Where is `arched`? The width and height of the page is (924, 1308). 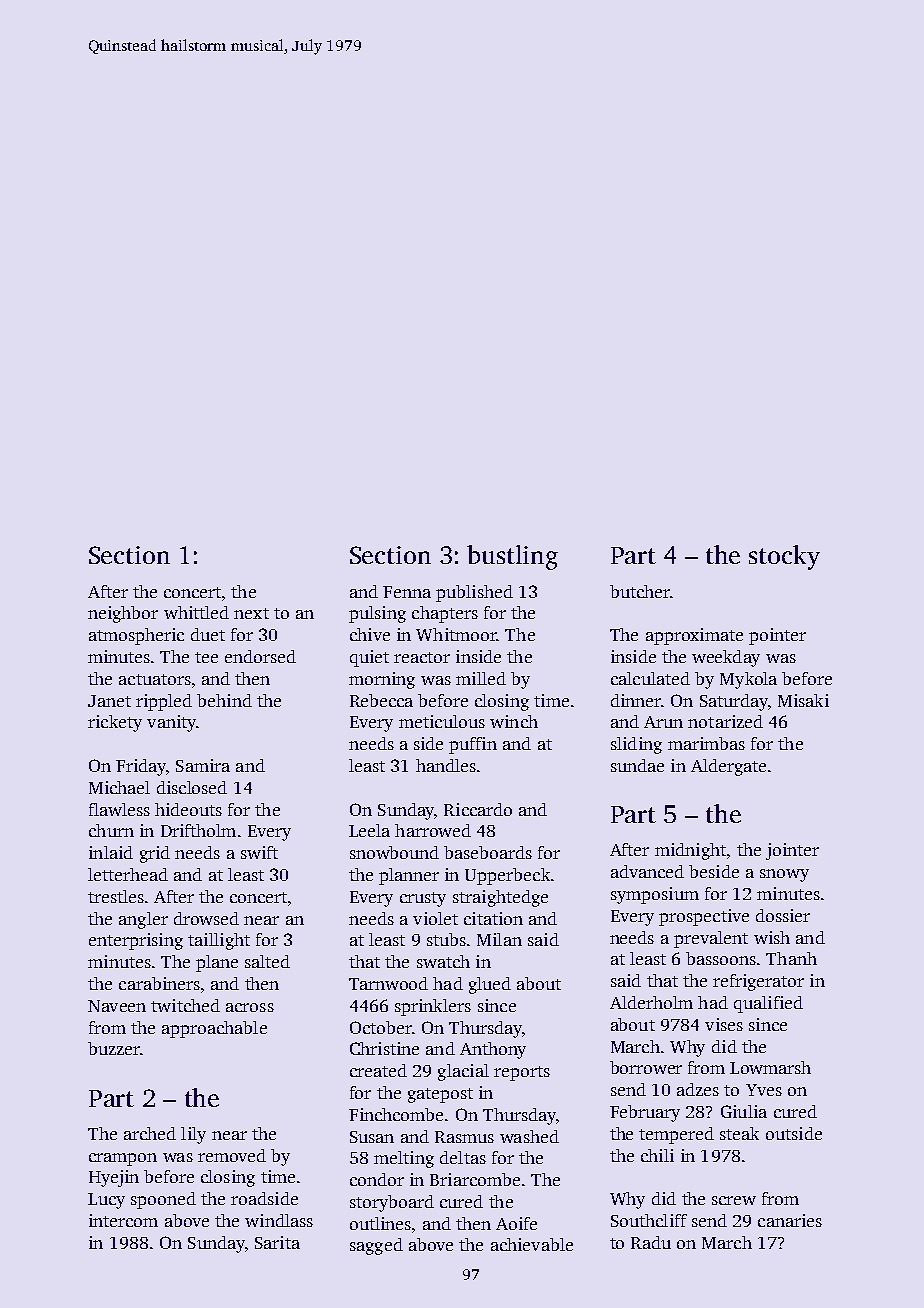
arched is located at coordinates (150, 1133).
